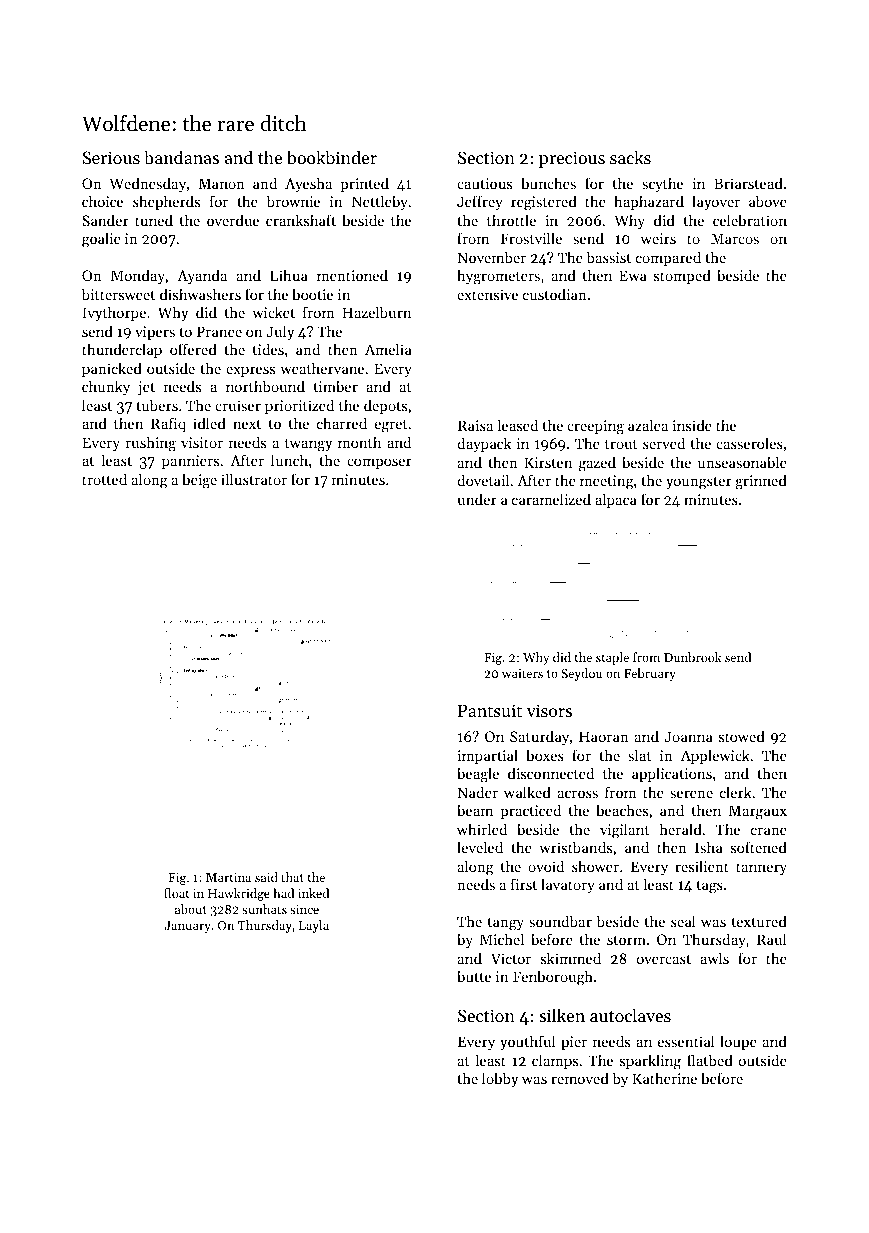 This screenshot has width=869, height=1233. What do you see at coordinates (483, 480) in the screenshot?
I see `dovetail` at bounding box center [483, 480].
